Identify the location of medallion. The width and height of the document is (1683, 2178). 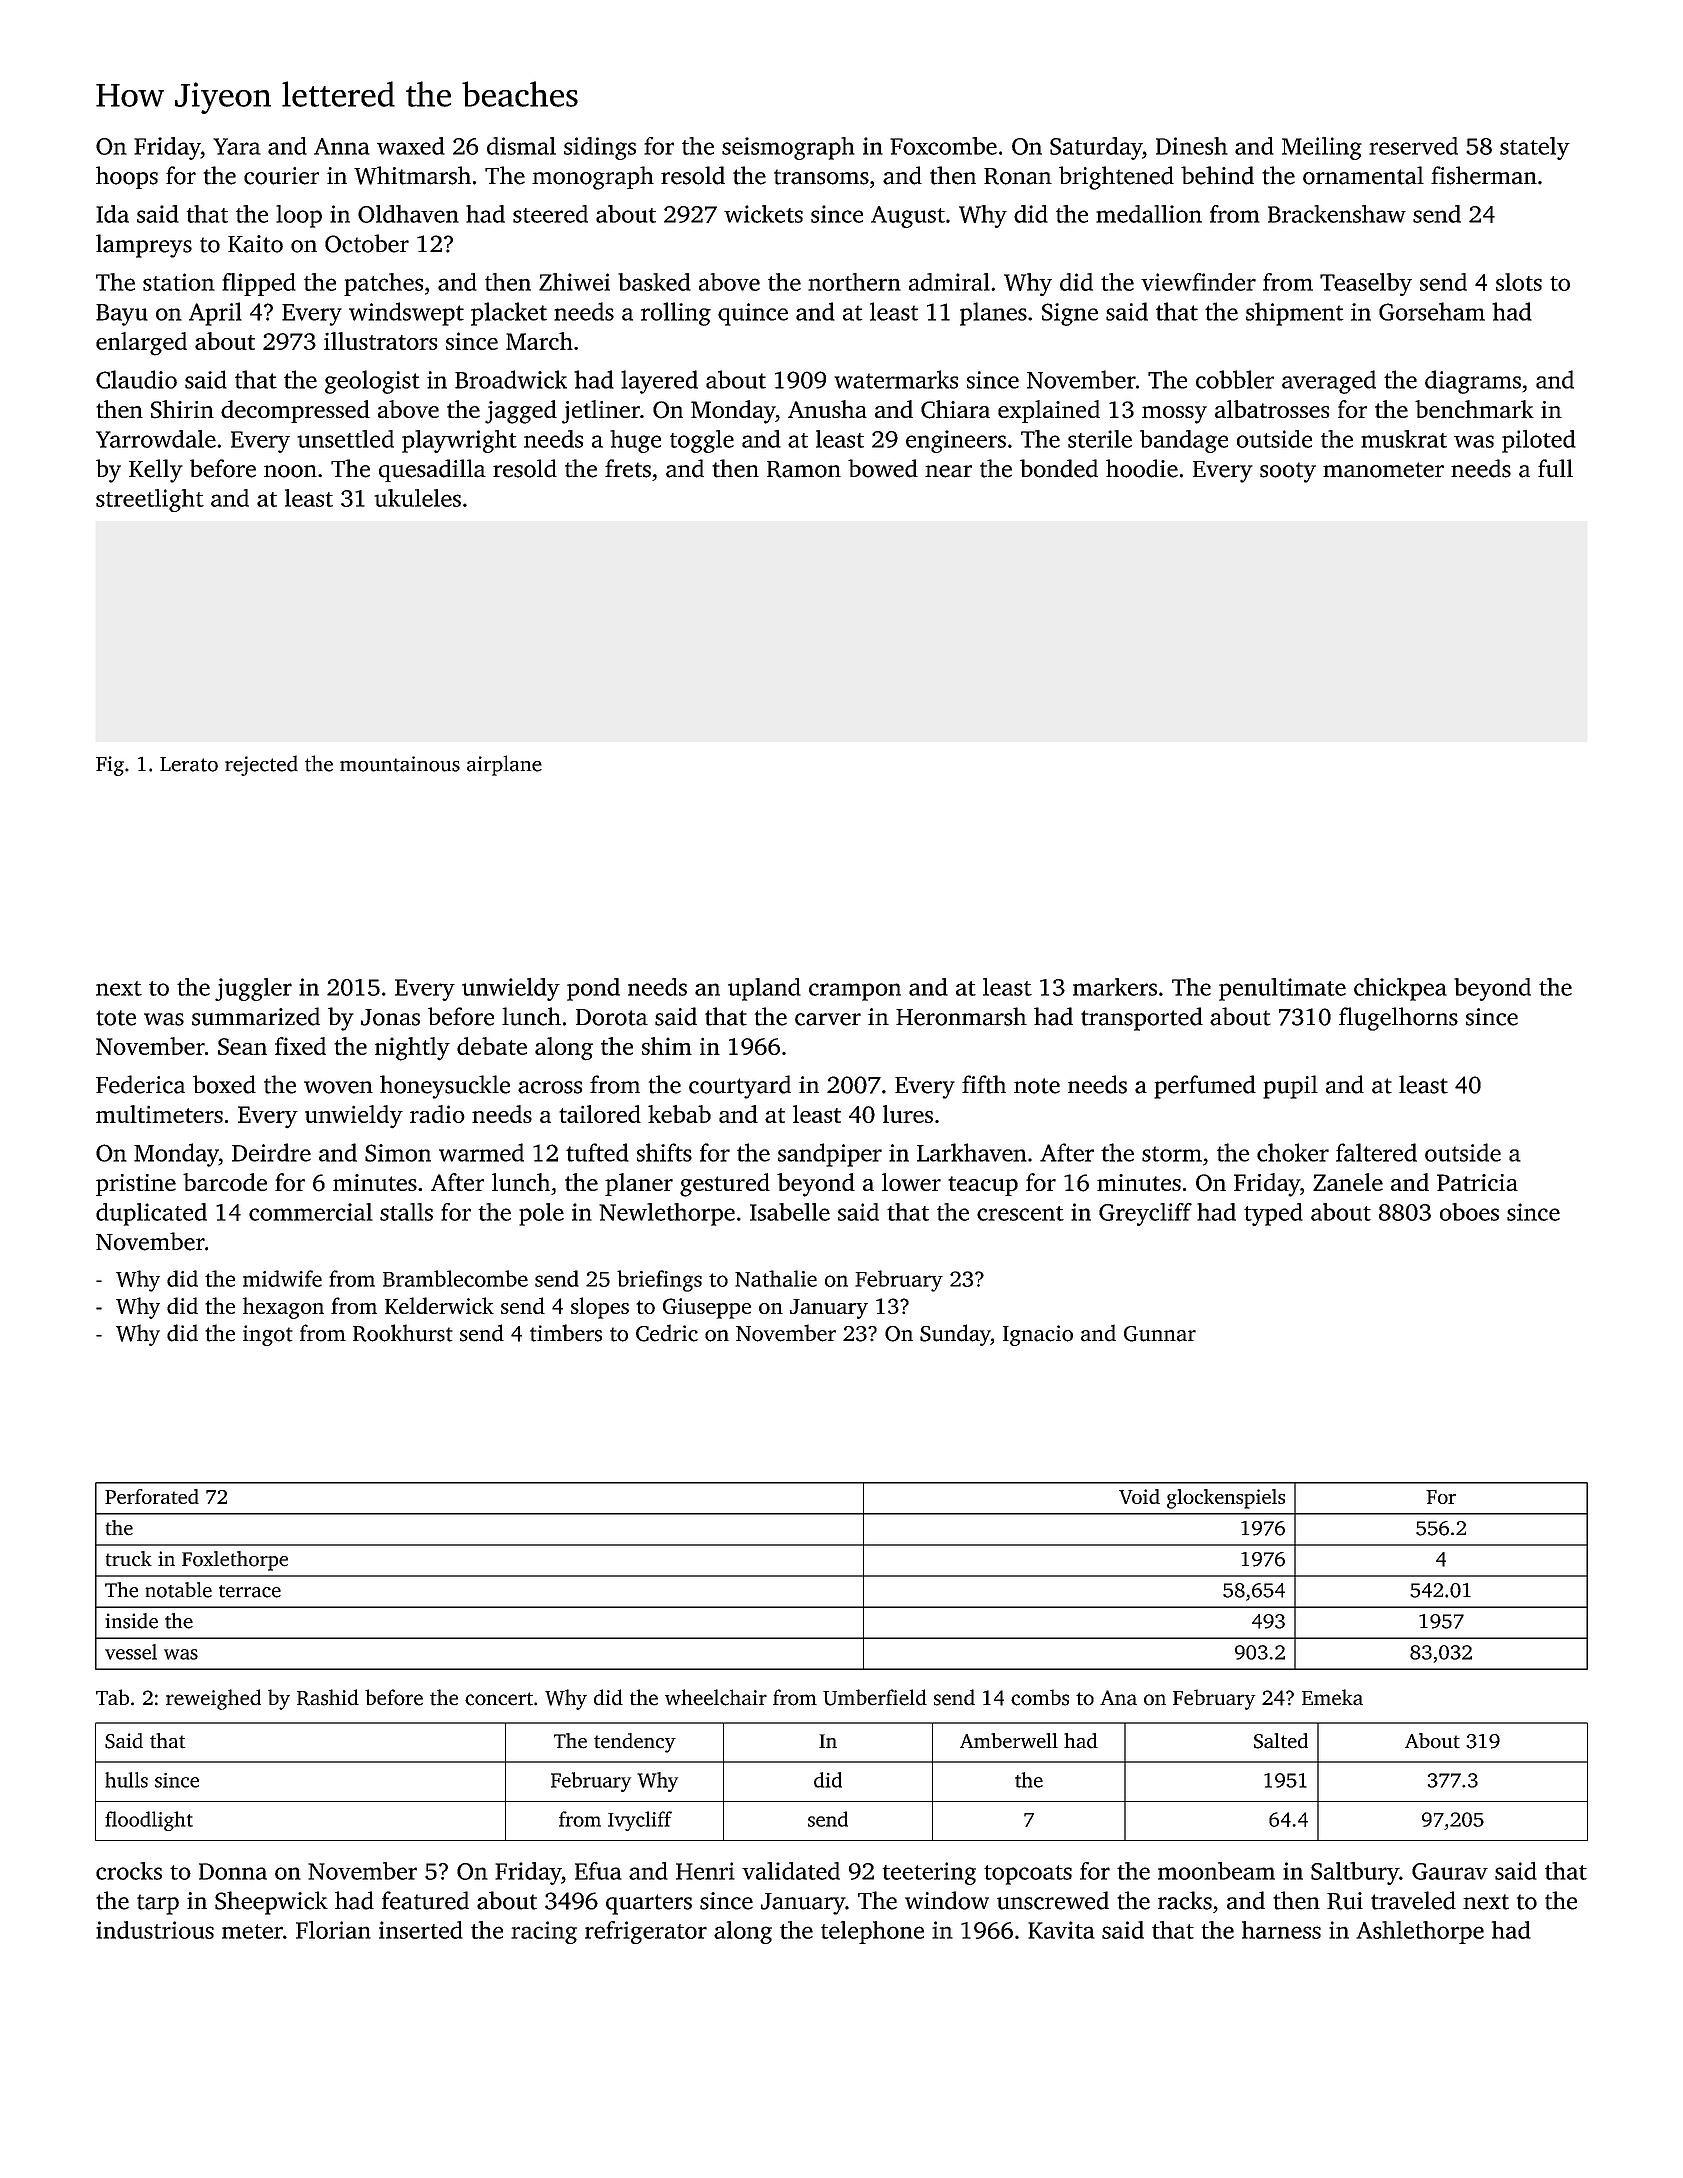
(1149, 214).
